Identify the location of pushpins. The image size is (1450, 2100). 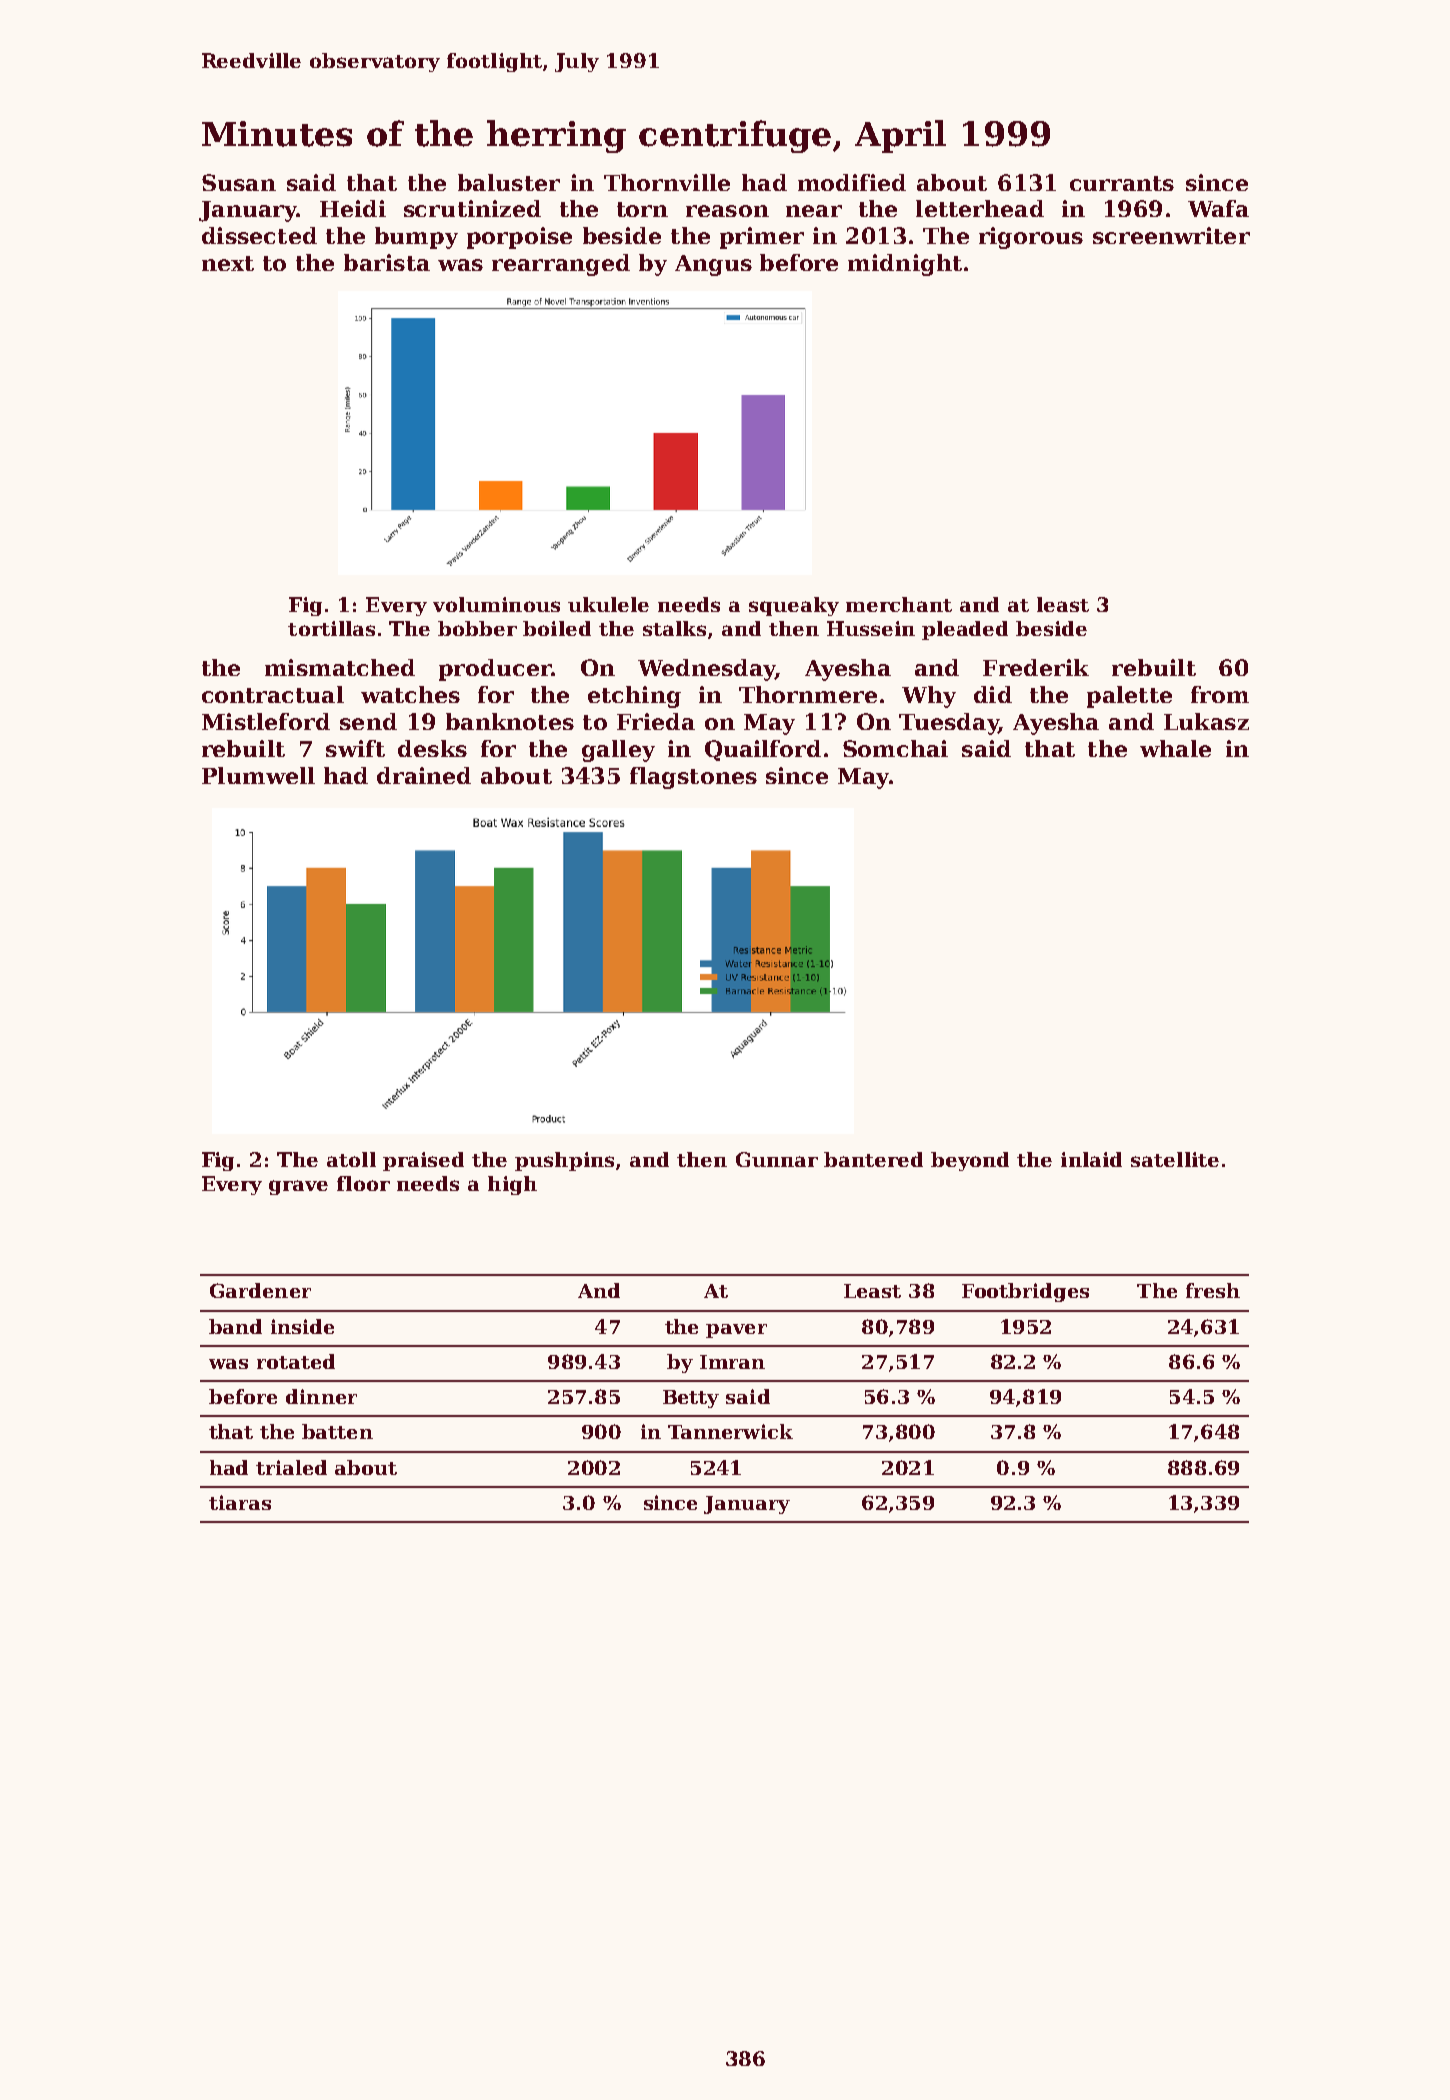
(564, 1161).
